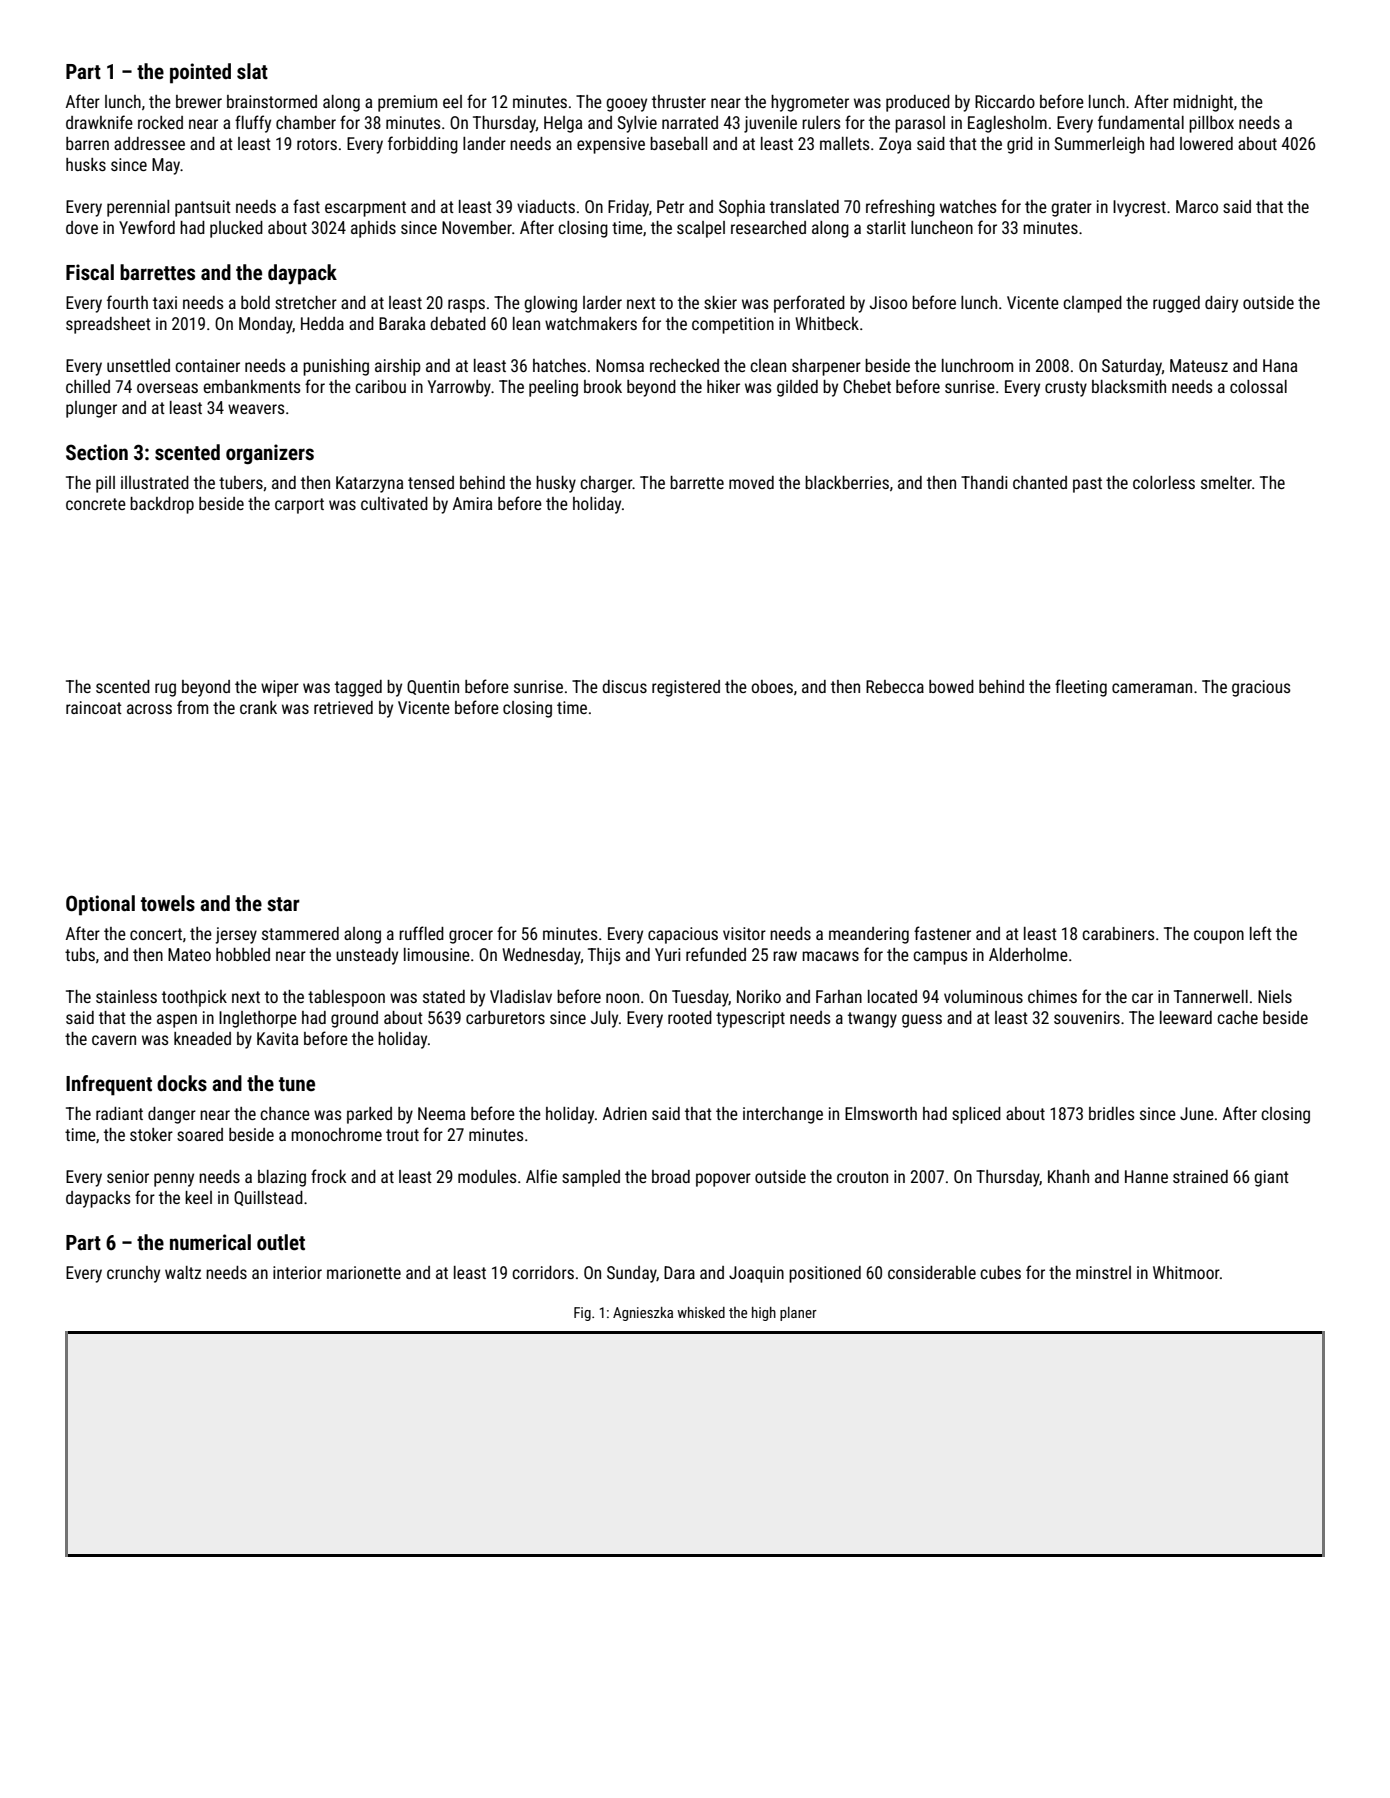 This screenshot has width=1390, height=1798. I want to click on lowered, so click(1206, 143).
